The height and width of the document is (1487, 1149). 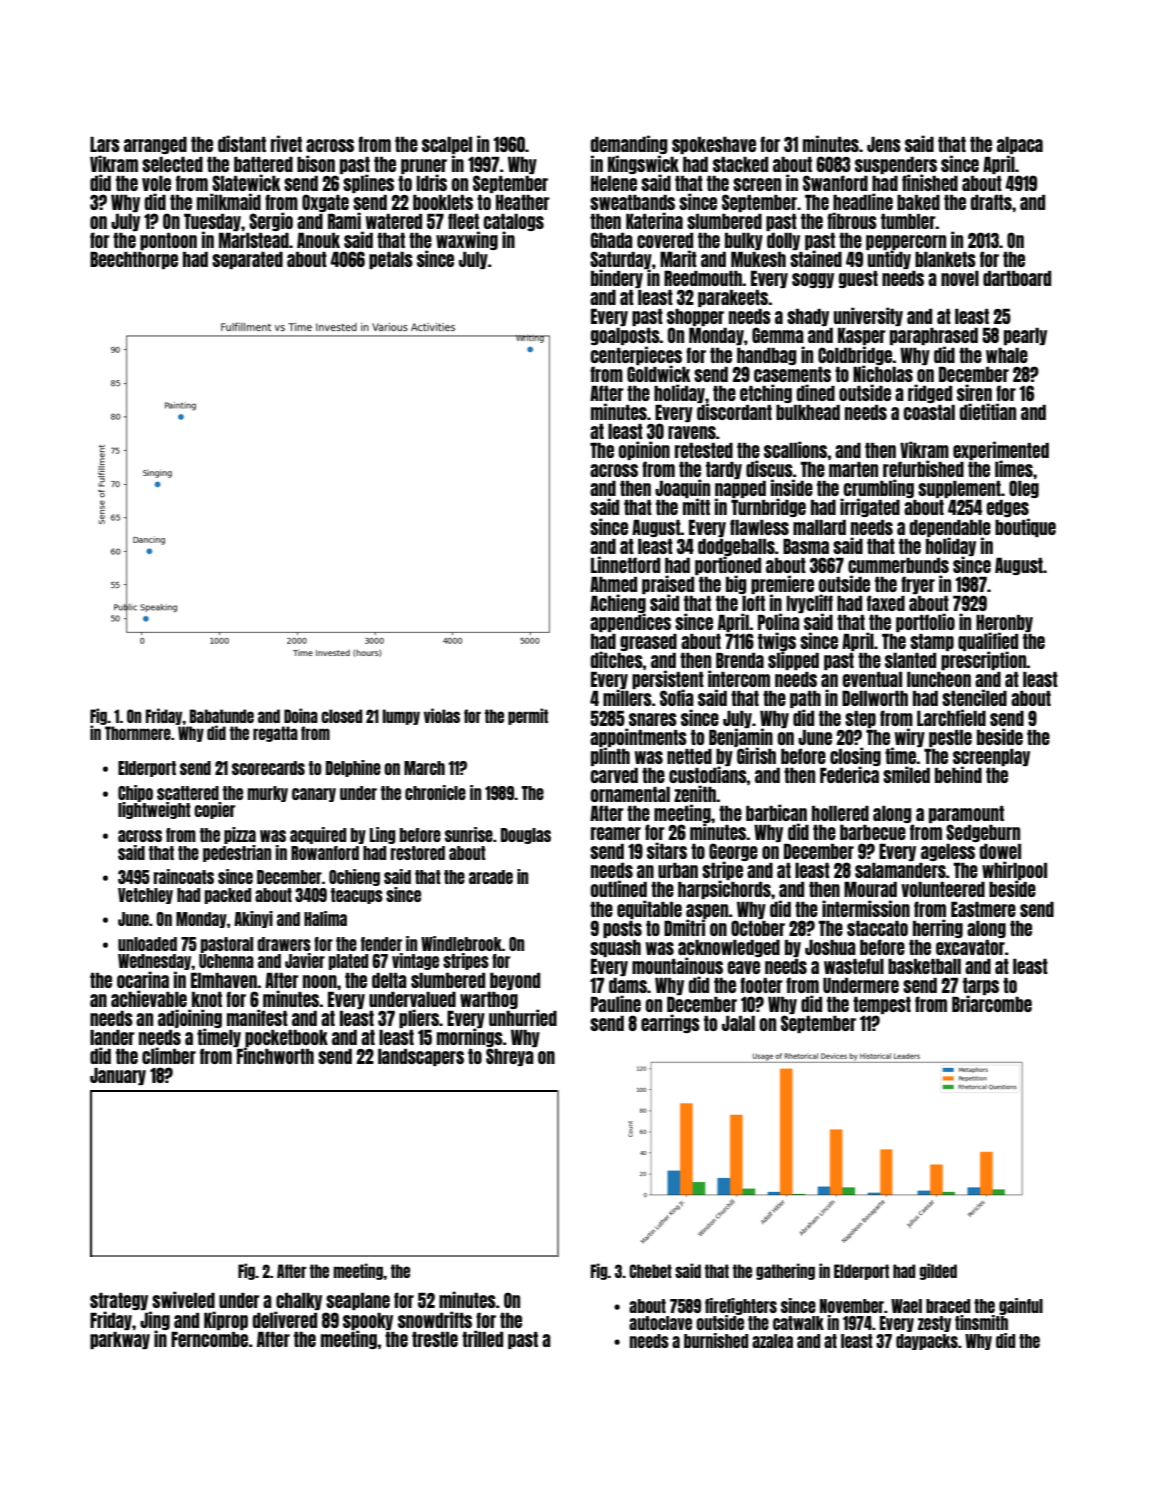 What do you see at coordinates (974, 697) in the document?
I see `stenciled` at bounding box center [974, 697].
